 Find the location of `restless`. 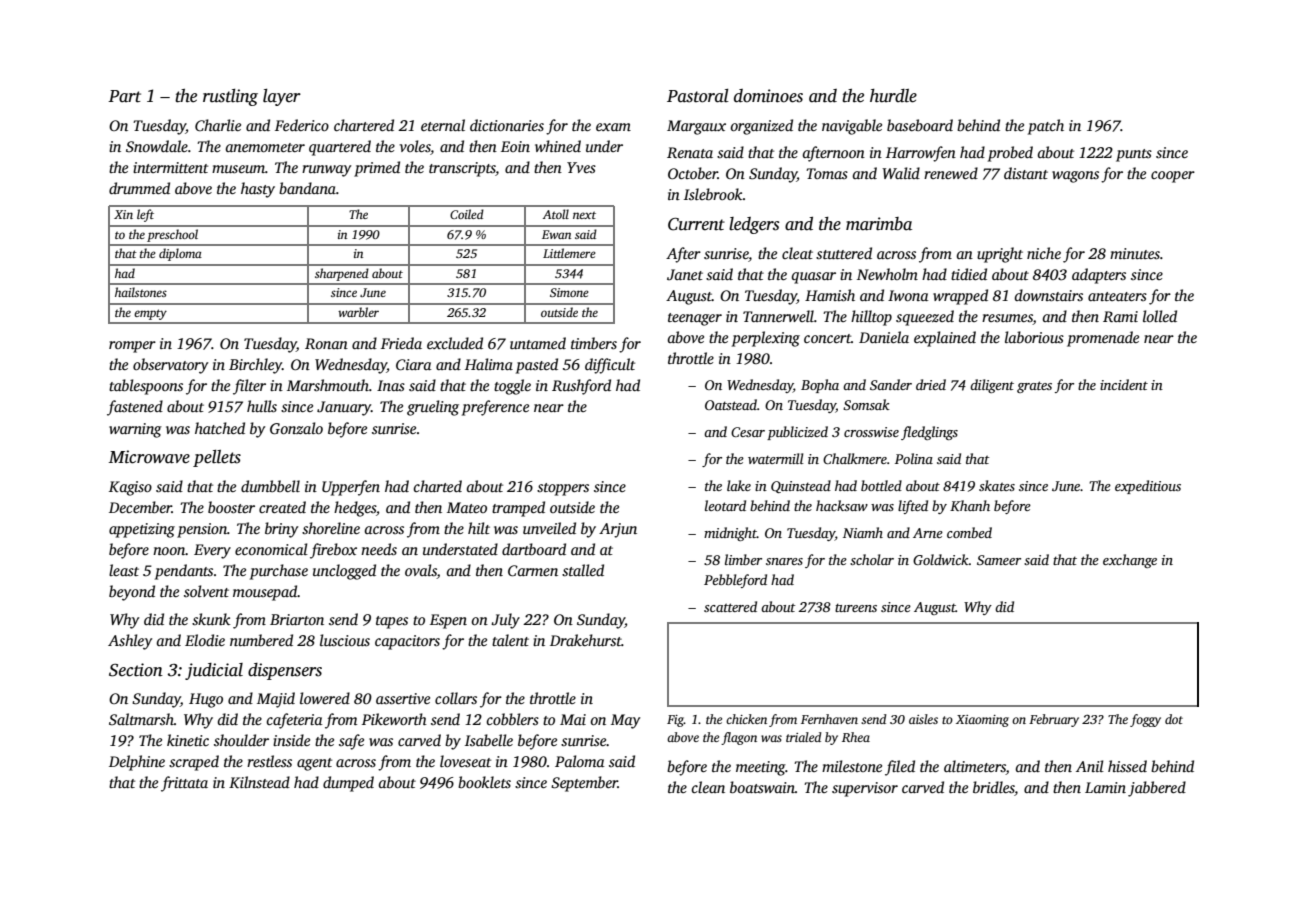

restless is located at coordinates (269, 761).
